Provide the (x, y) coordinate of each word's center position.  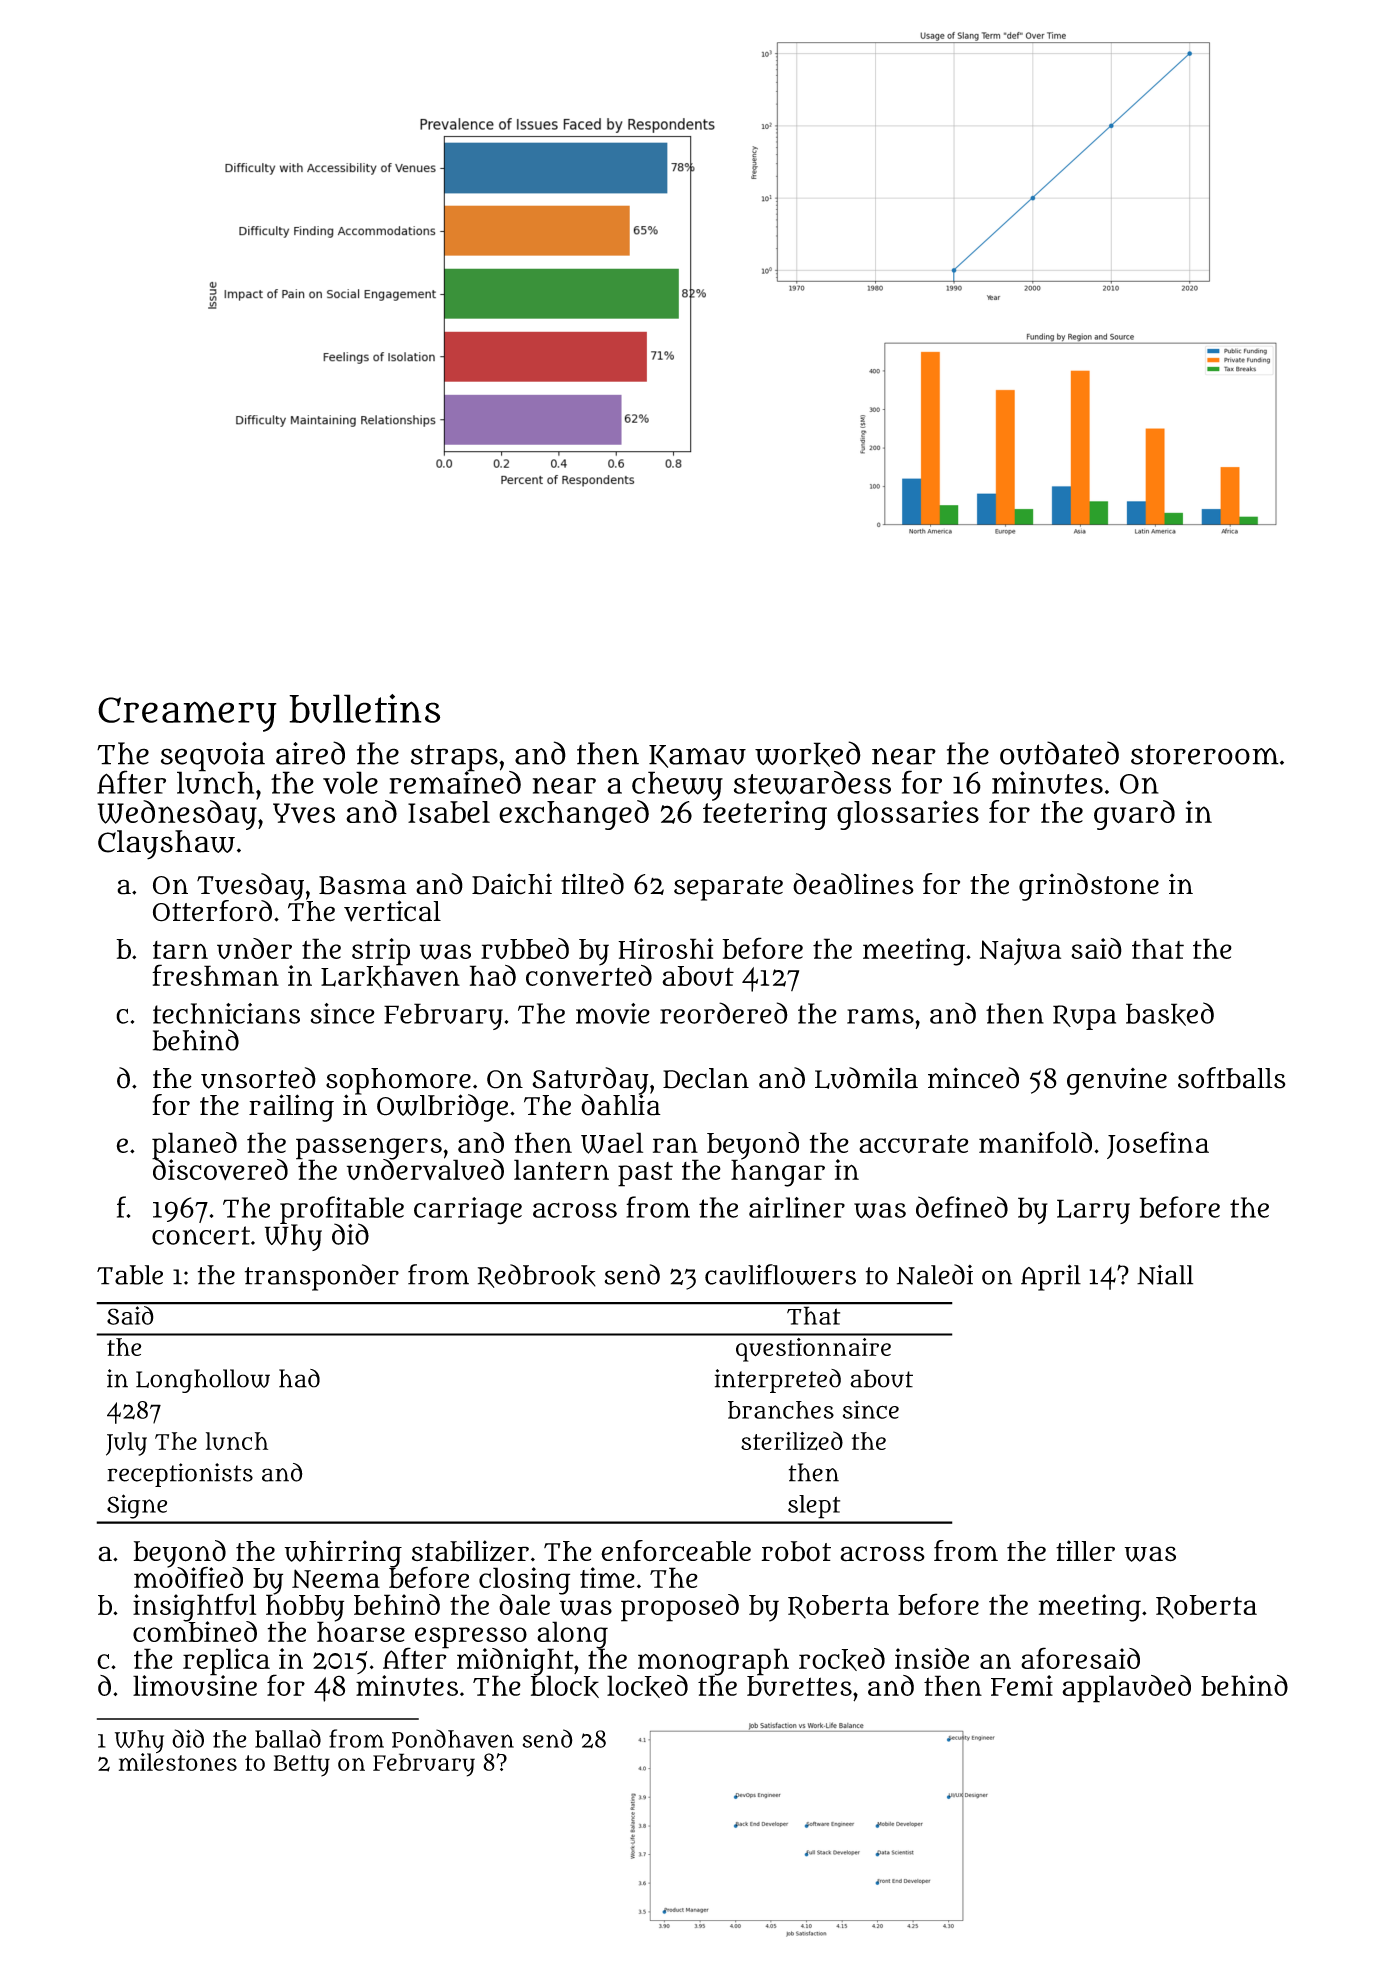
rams (880, 1016)
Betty (302, 1766)
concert (201, 1235)
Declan (706, 1078)
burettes (799, 1686)
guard (1134, 815)
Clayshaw (166, 845)
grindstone (1089, 887)
